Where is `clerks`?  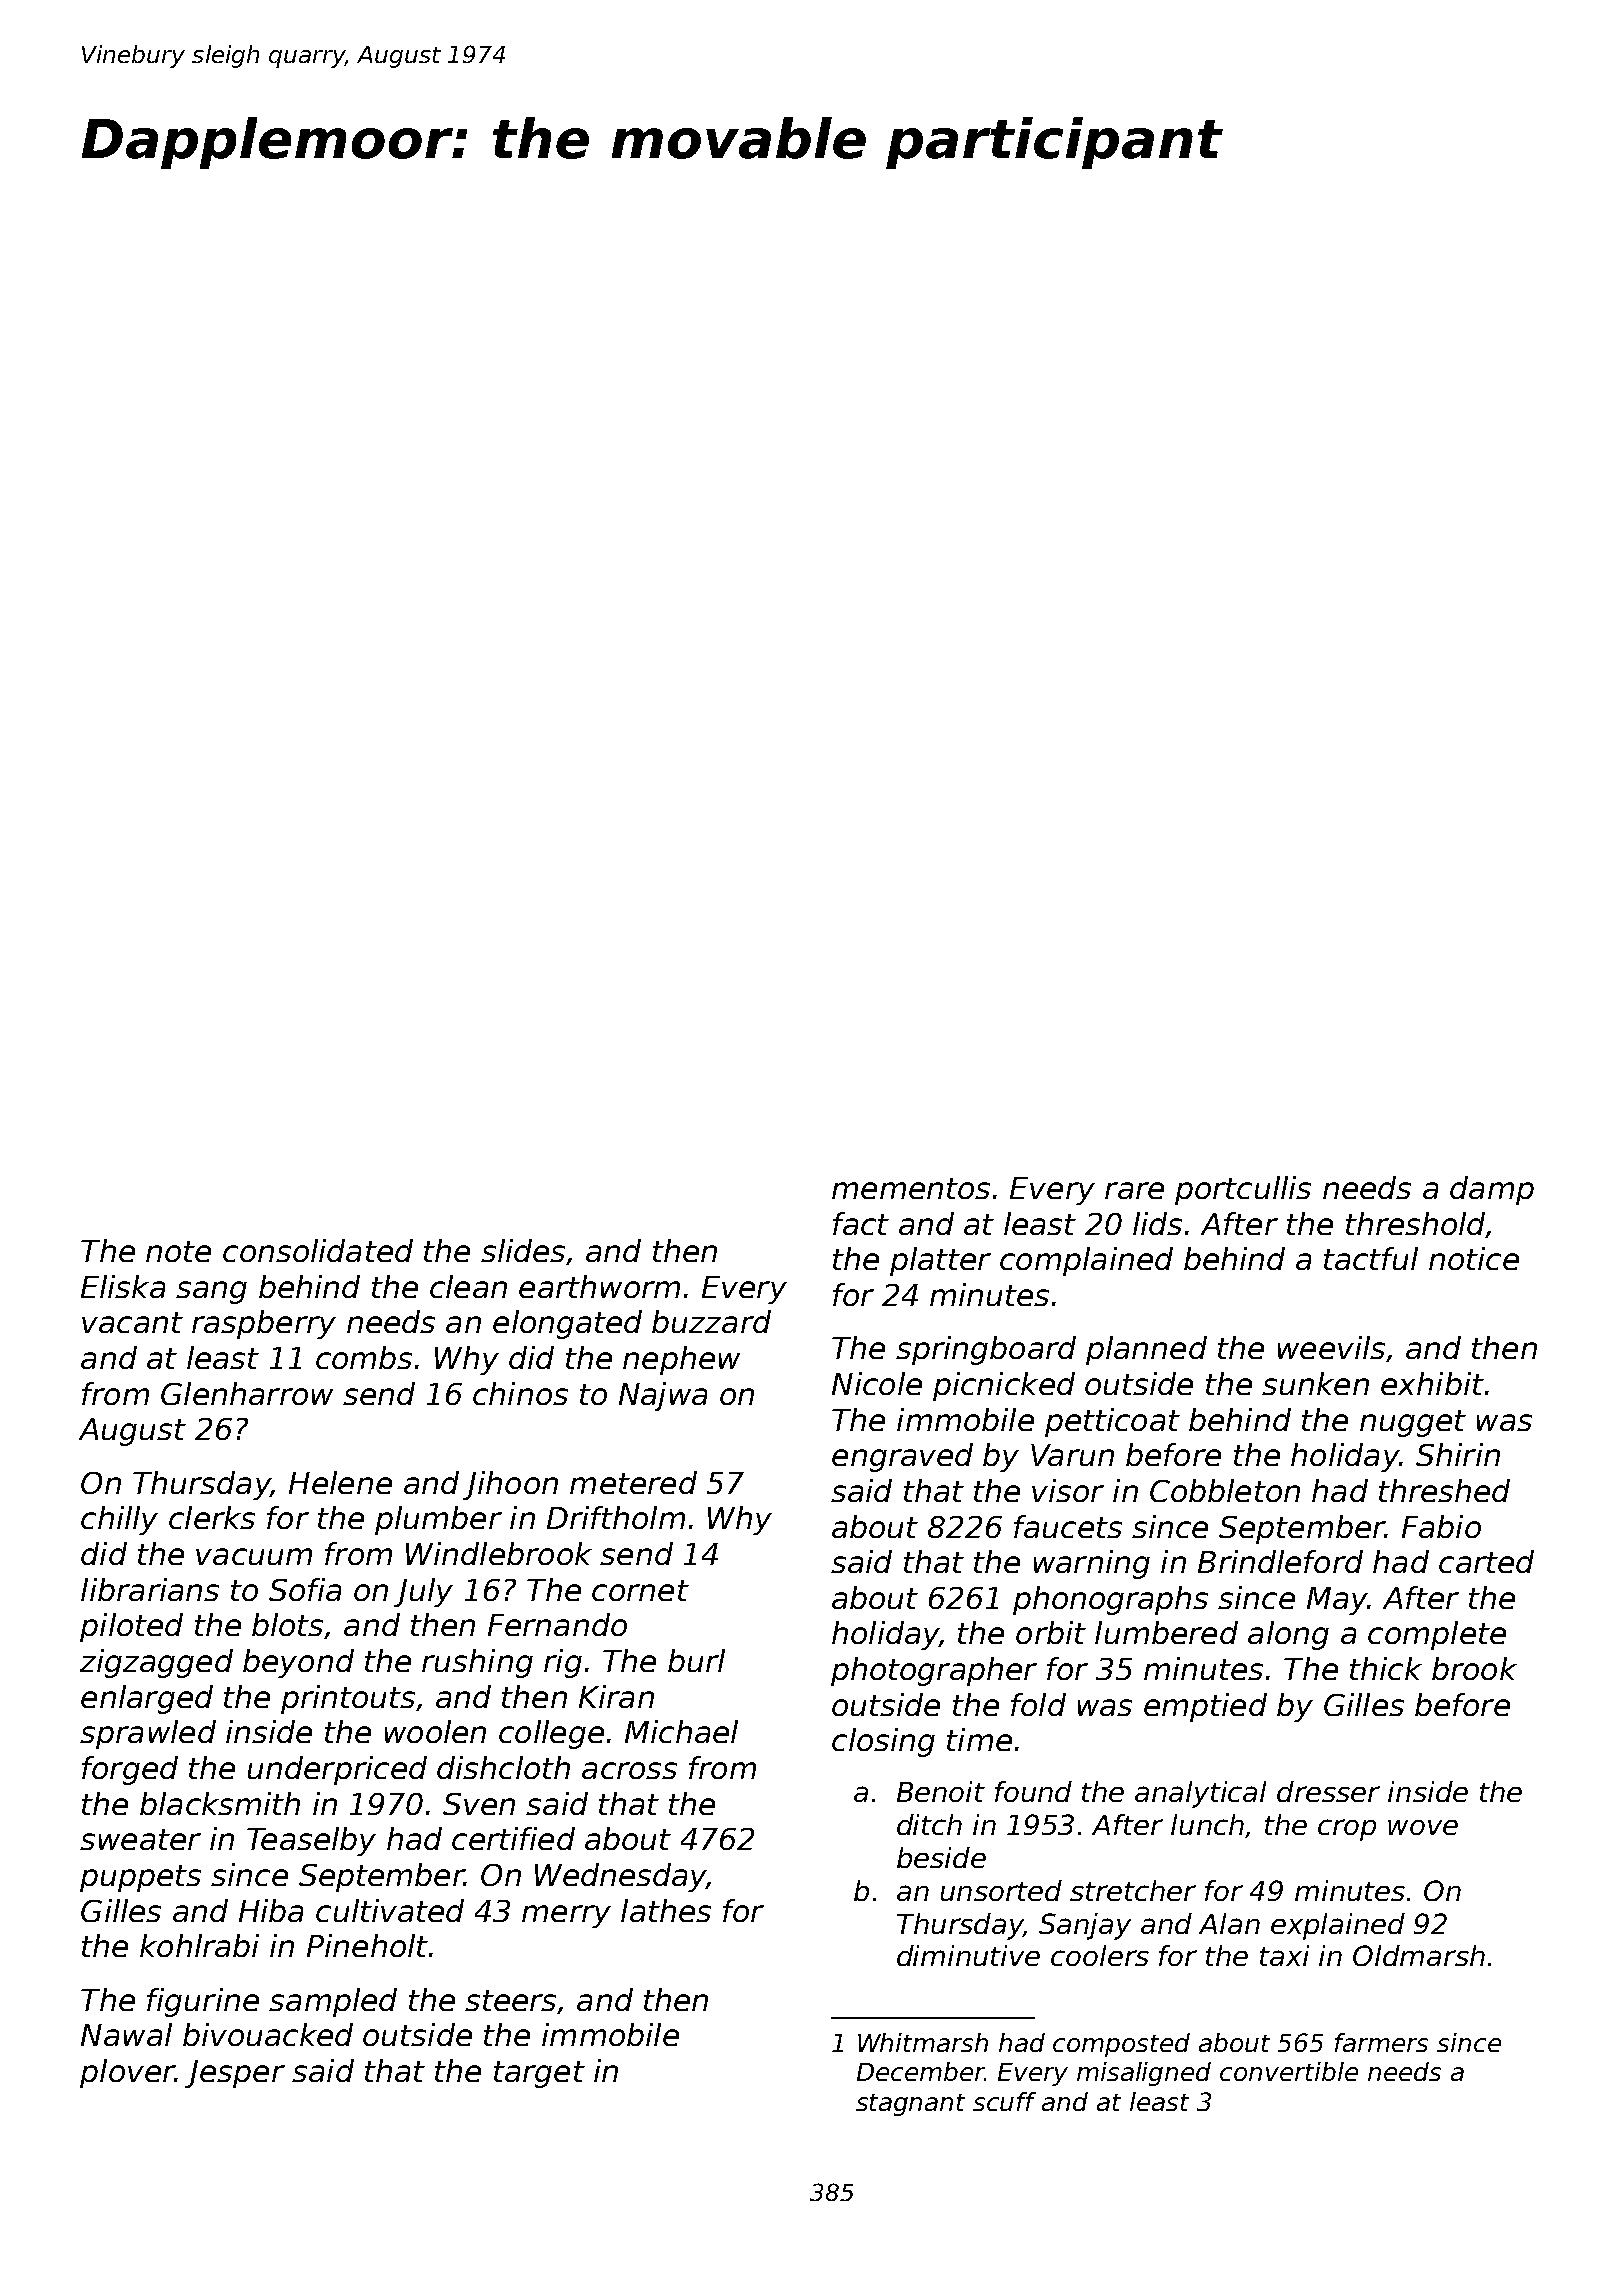
clerks is located at coordinates (212, 1517).
